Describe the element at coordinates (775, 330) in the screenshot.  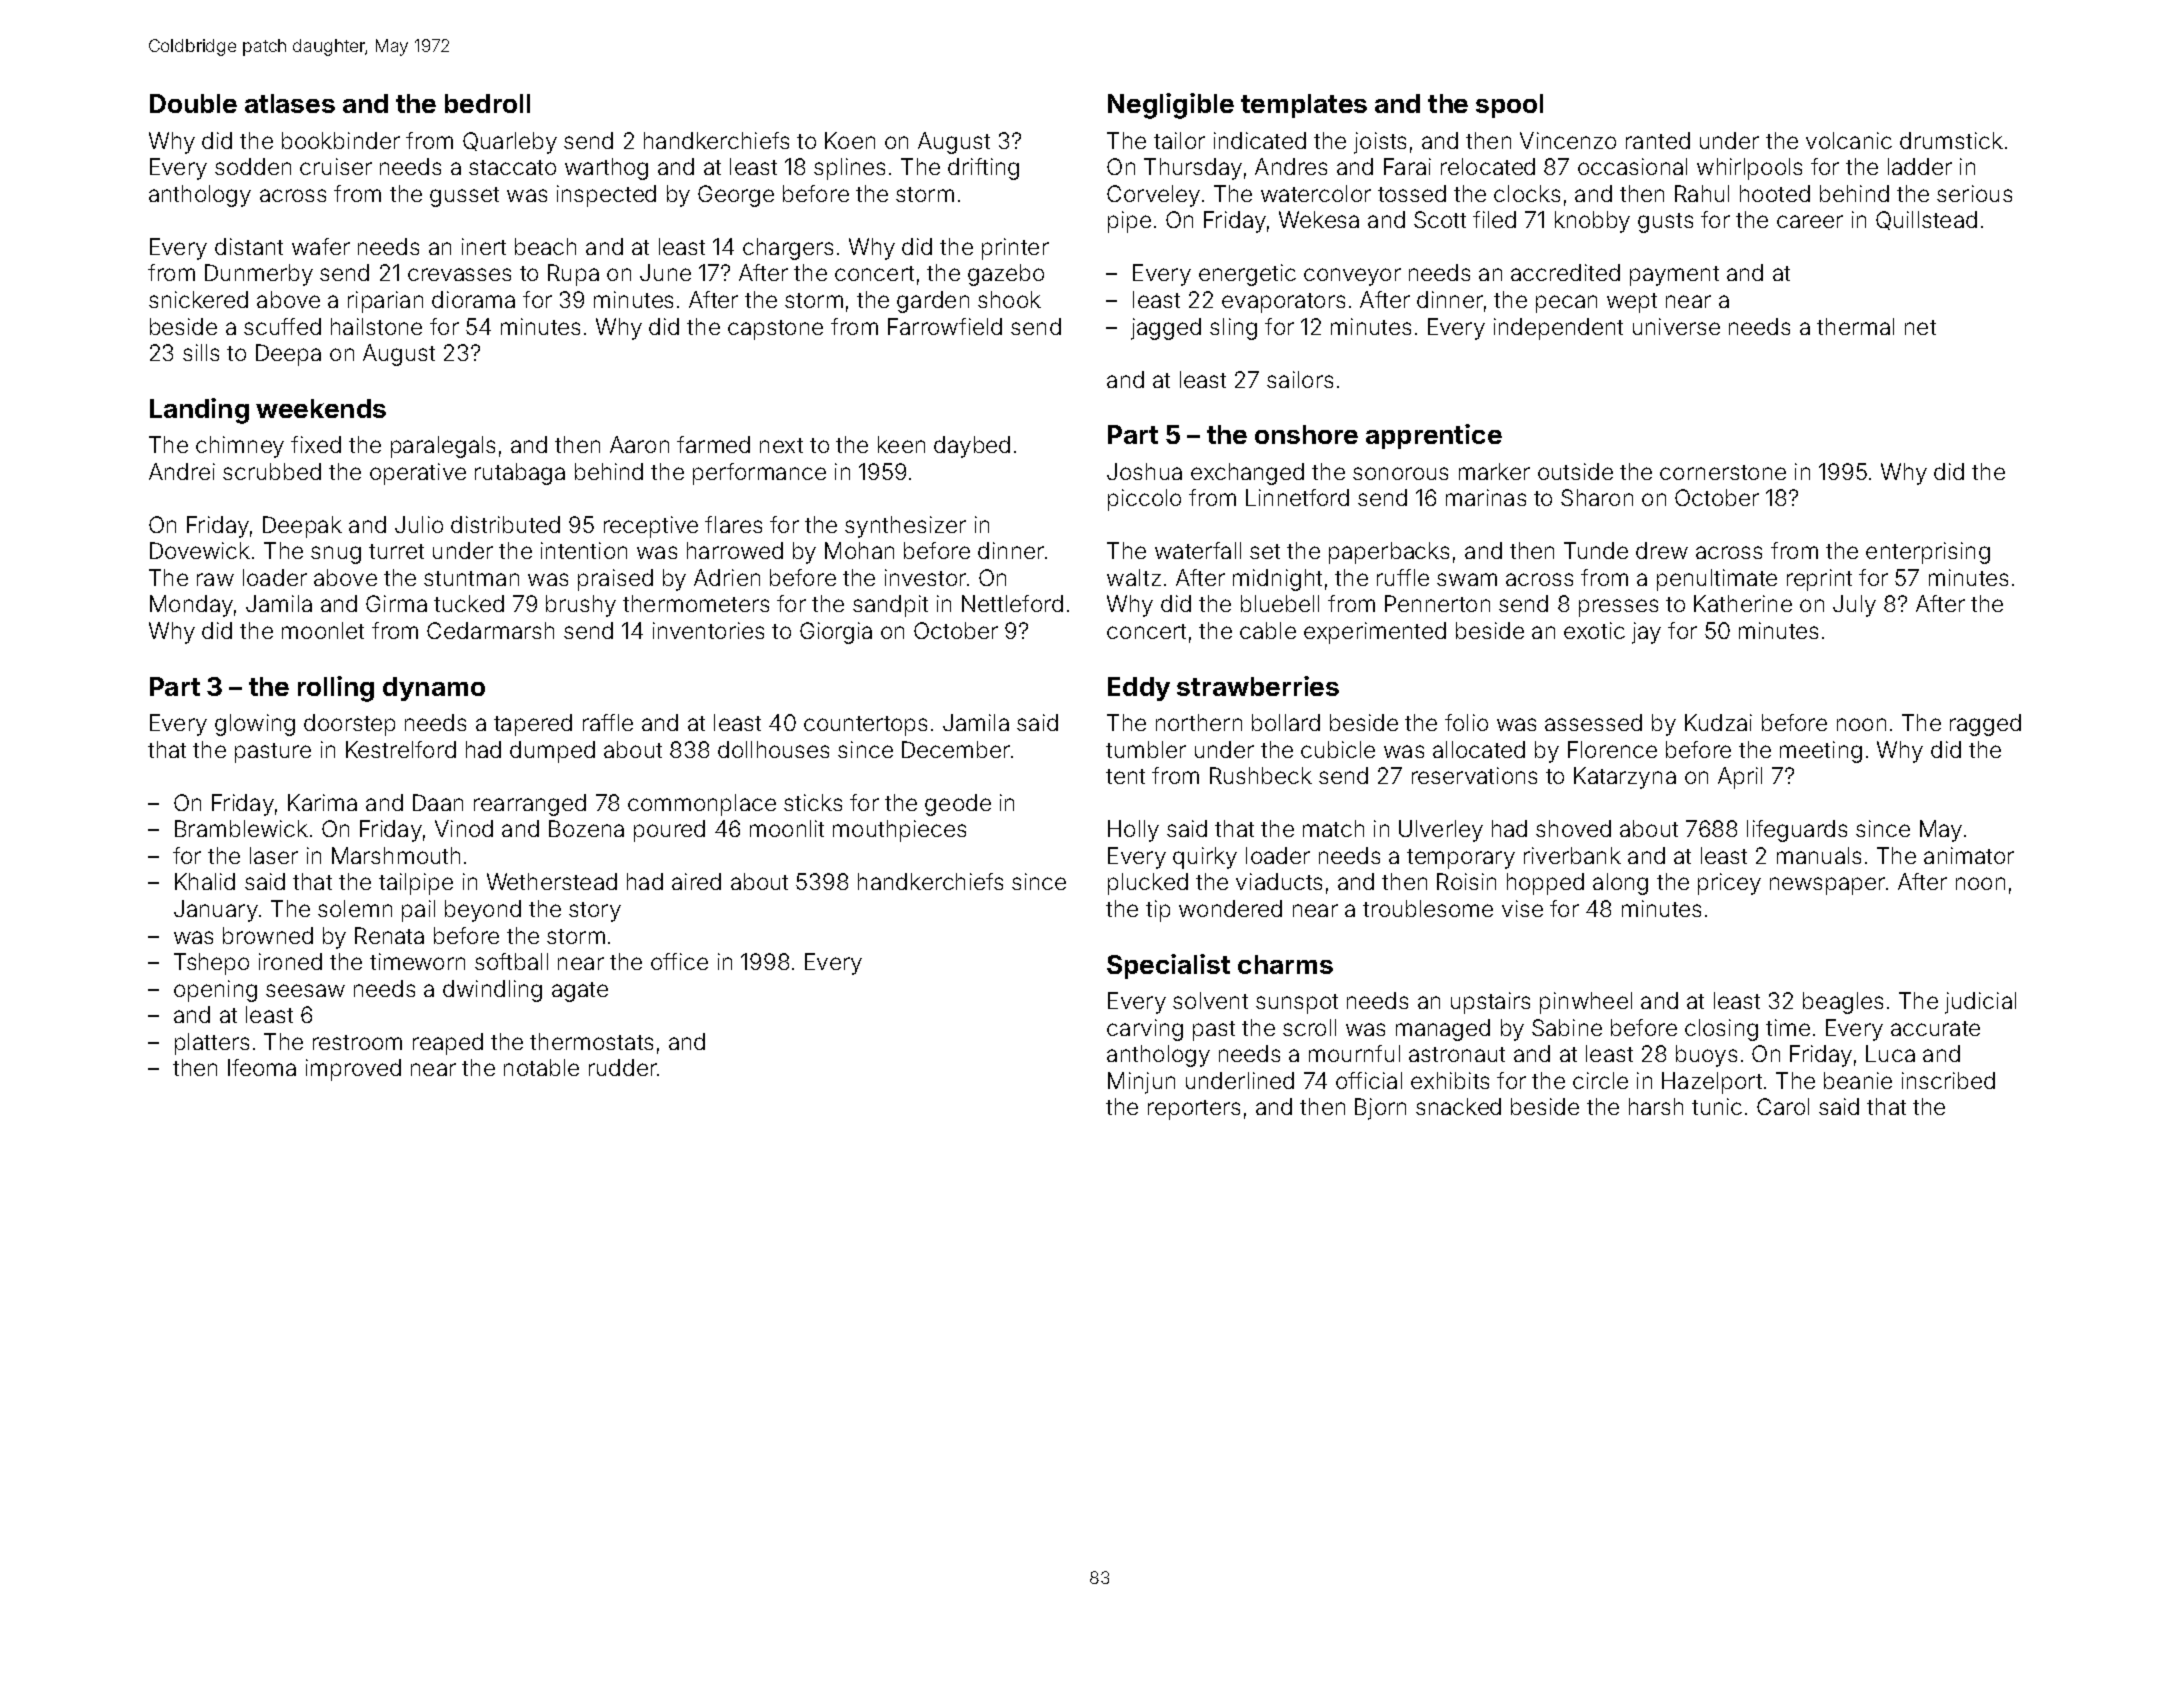
I see `capstone` at that location.
